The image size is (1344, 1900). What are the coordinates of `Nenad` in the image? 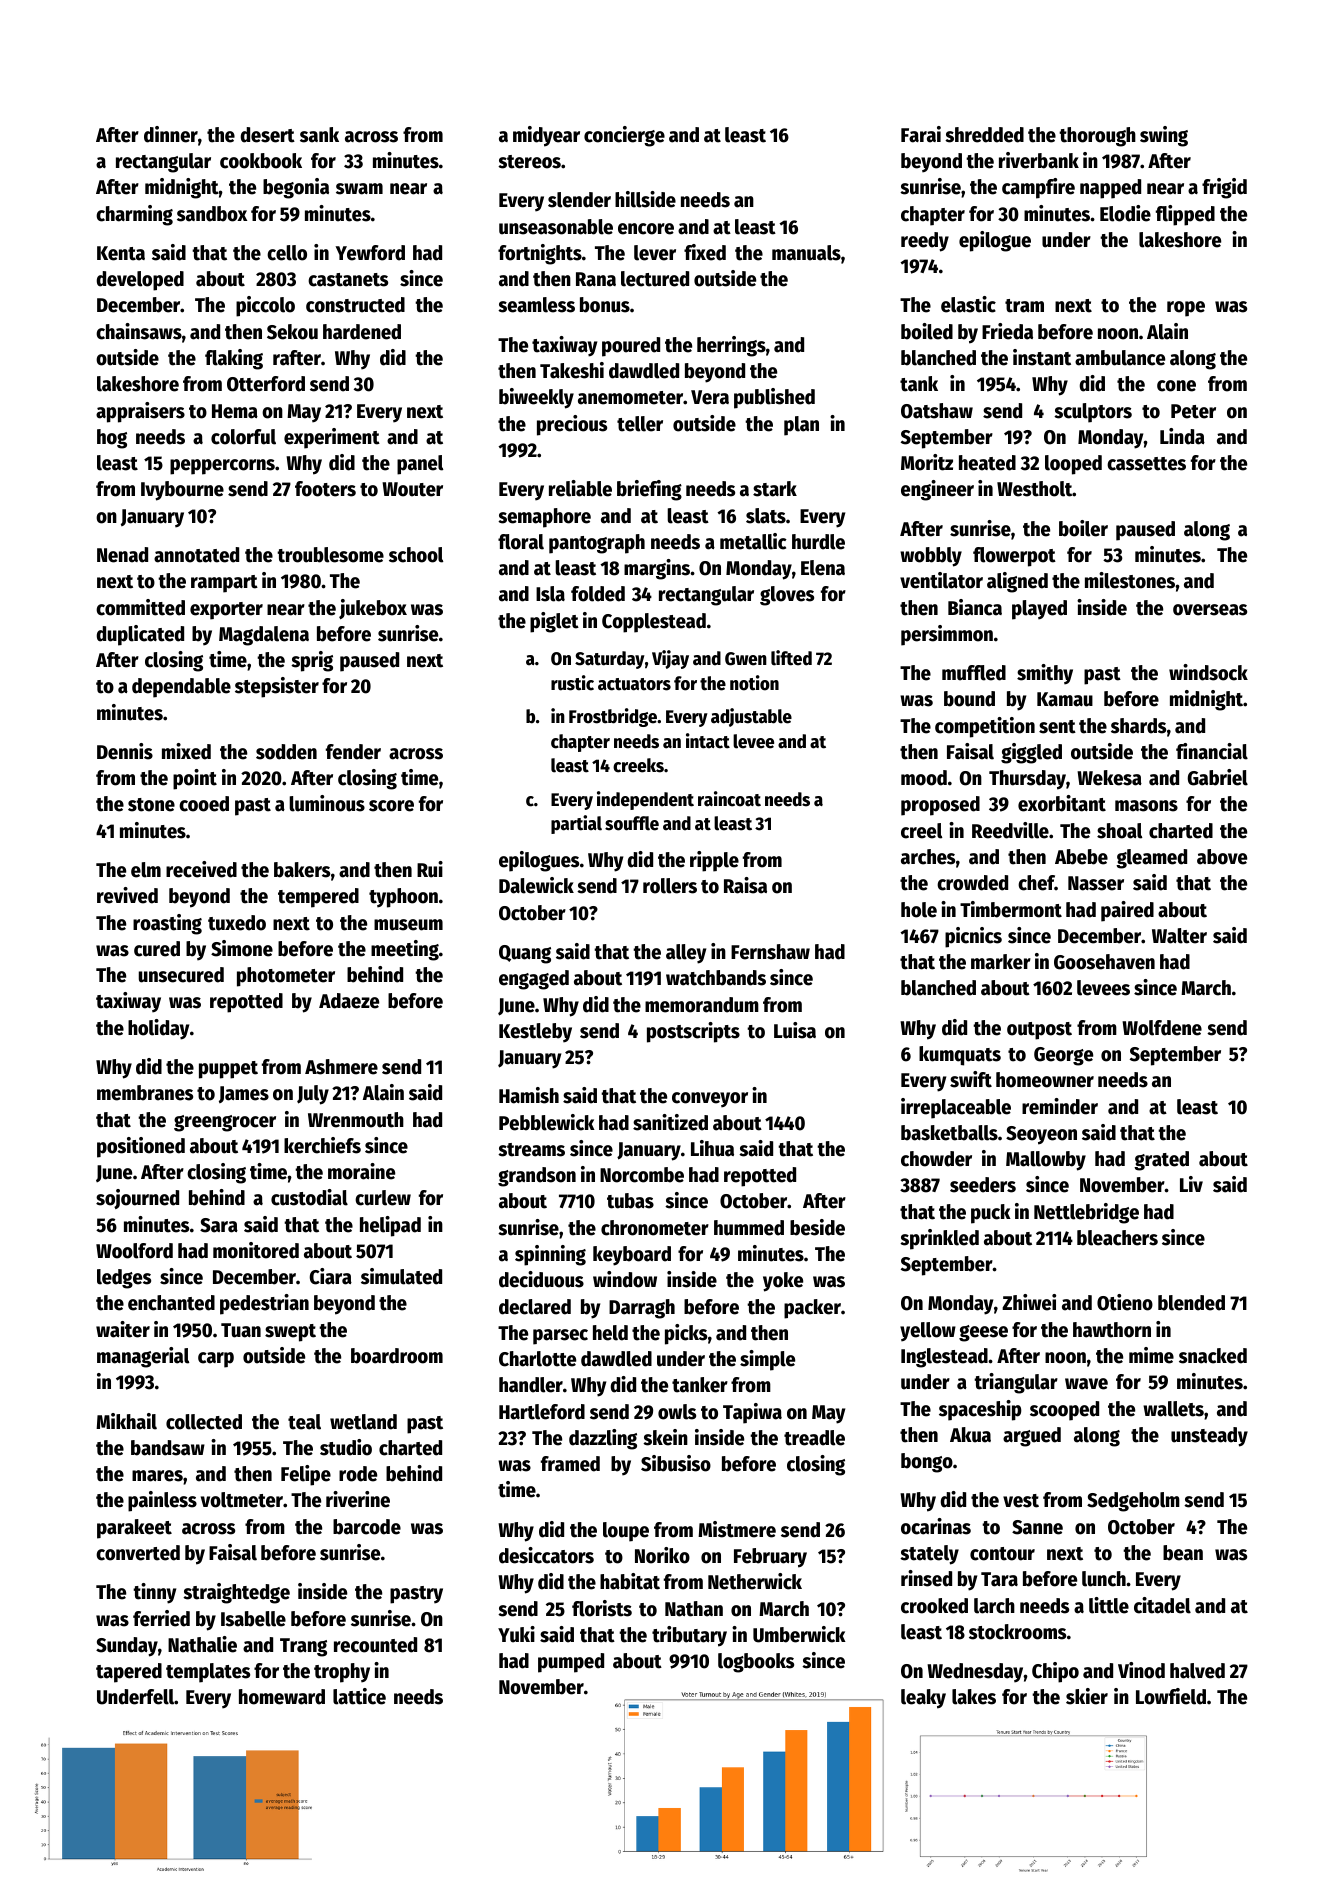 It's located at (122, 555).
